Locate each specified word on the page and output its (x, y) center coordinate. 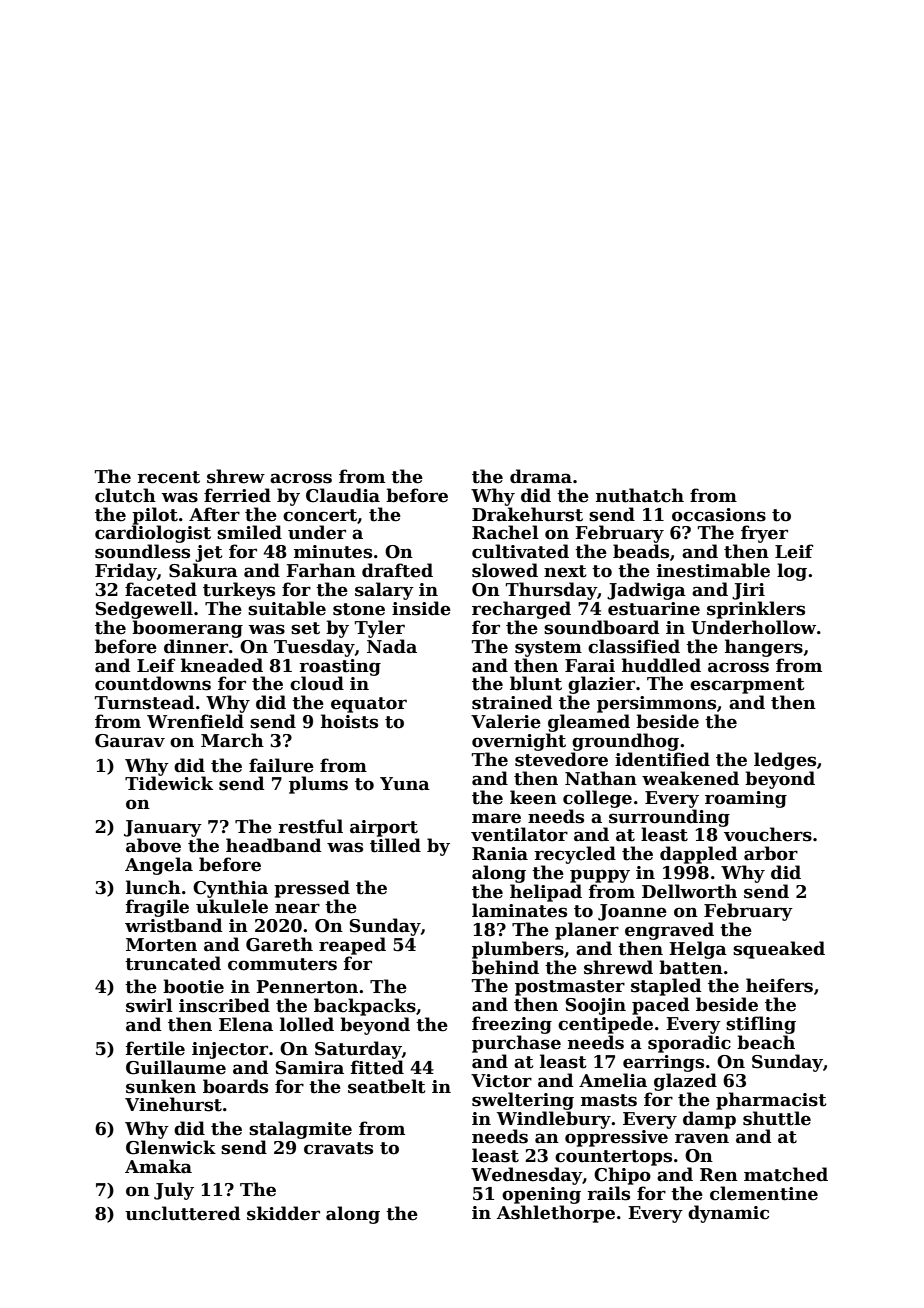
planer (587, 931)
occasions (719, 515)
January (163, 828)
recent (168, 477)
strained (512, 702)
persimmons (656, 704)
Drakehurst (527, 514)
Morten (161, 945)
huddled (661, 665)
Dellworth (689, 891)
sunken (161, 1086)
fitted (377, 1067)
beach (766, 1042)
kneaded (222, 665)
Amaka (158, 1166)
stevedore (561, 759)
